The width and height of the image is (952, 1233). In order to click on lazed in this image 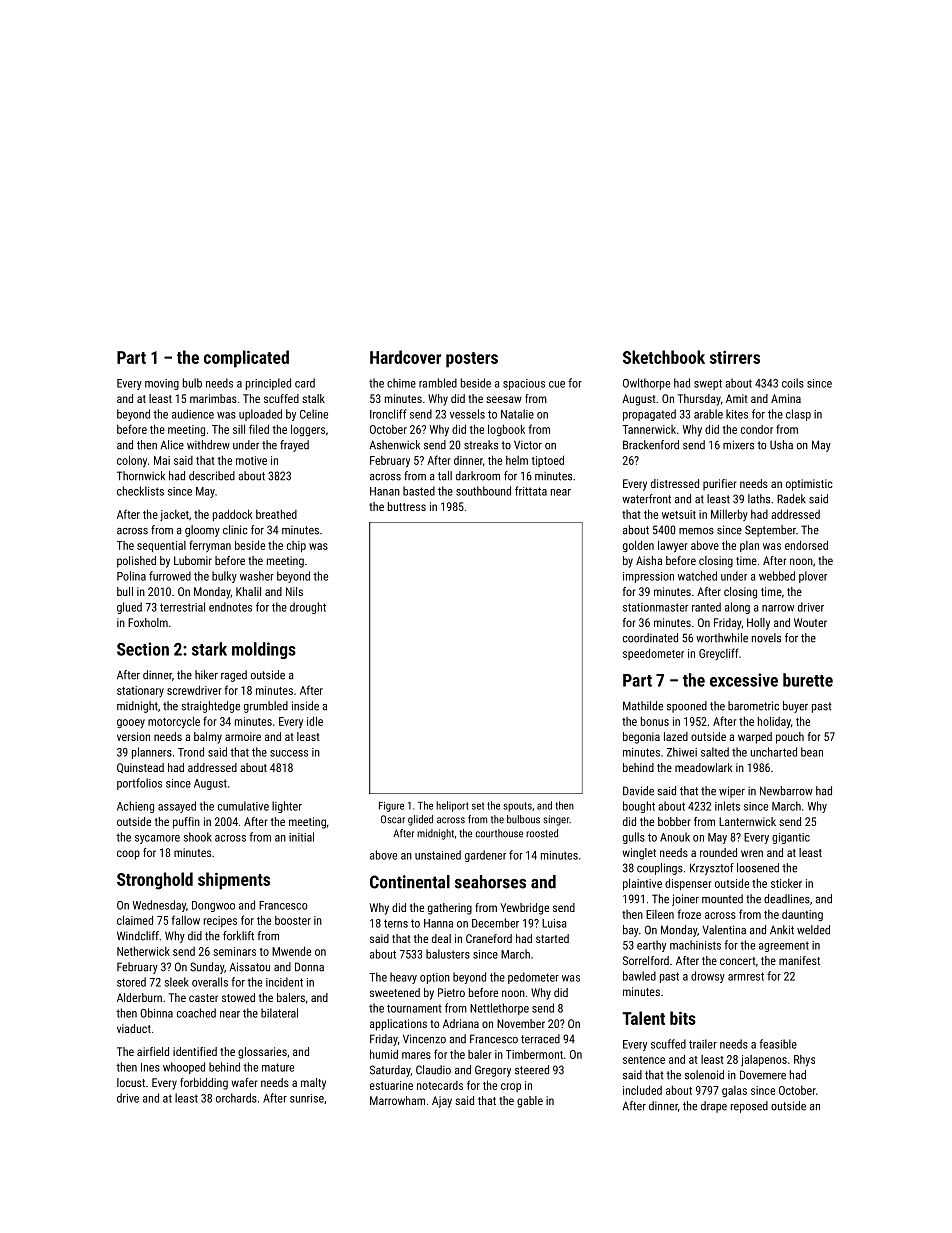, I will do `click(676, 736)`.
